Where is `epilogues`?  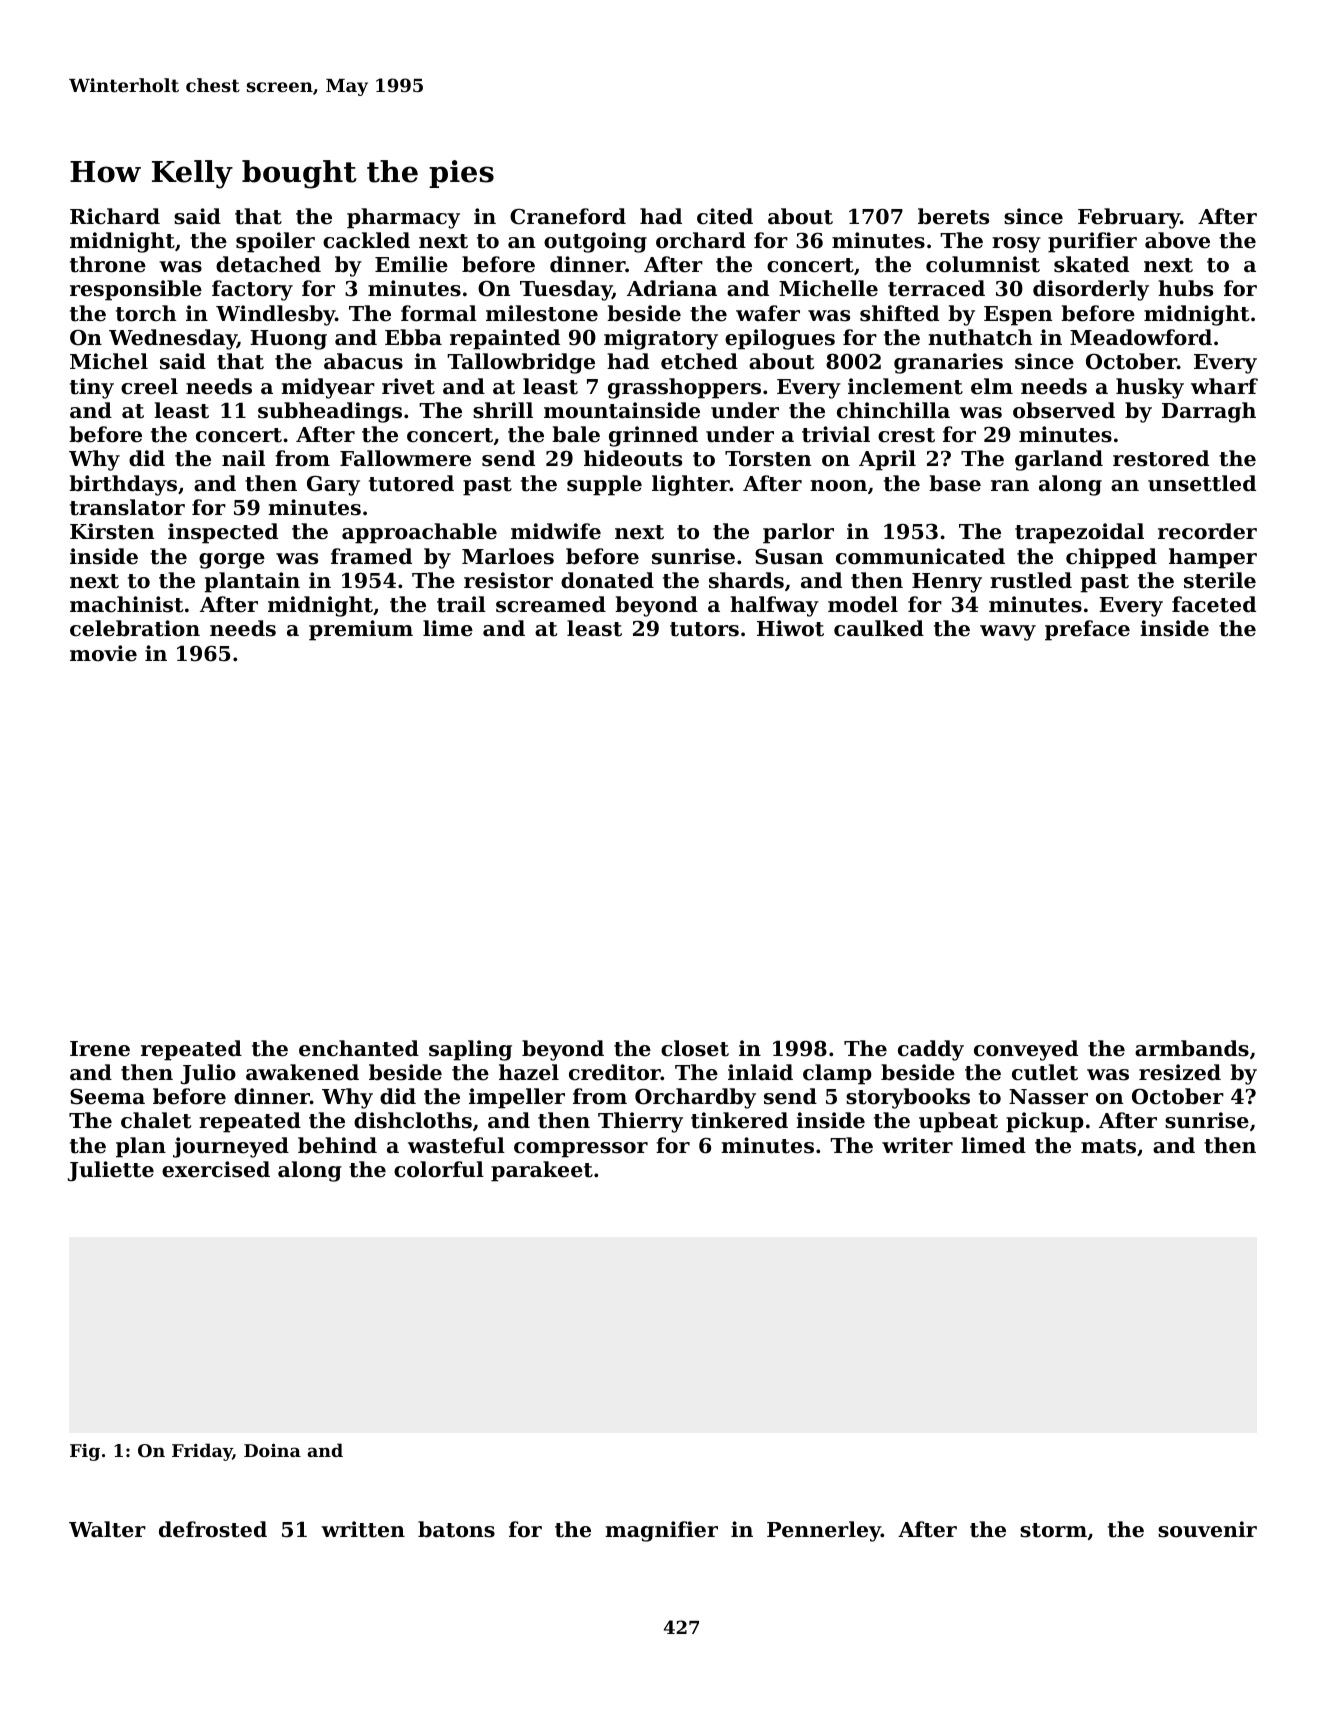
epilogues is located at coordinates (780, 339).
